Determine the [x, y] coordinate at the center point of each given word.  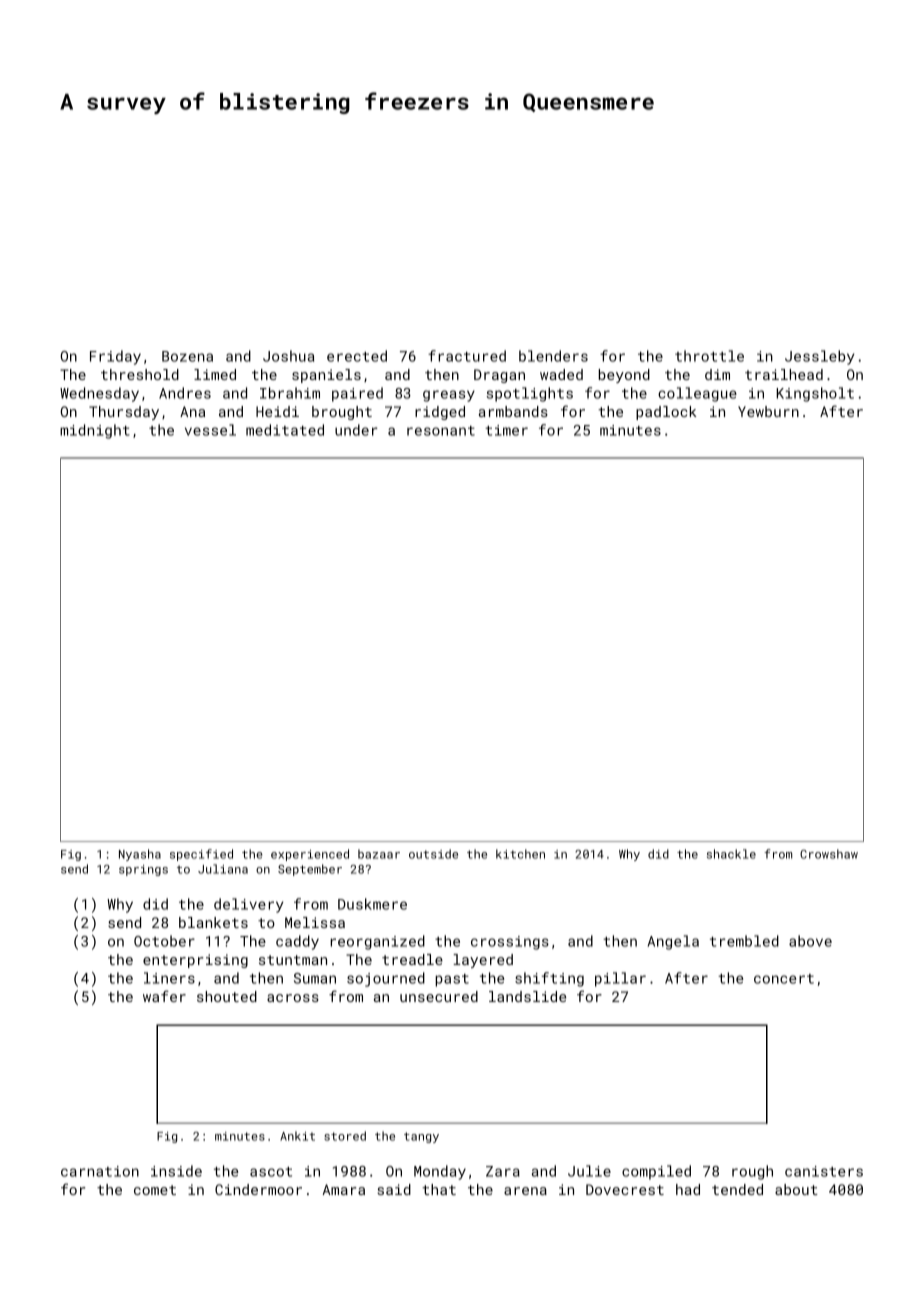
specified [201, 855]
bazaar [379, 854]
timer [506, 430]
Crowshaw [829, 854]
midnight [95, 431]
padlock [666, 413]
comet [155, 1190]
